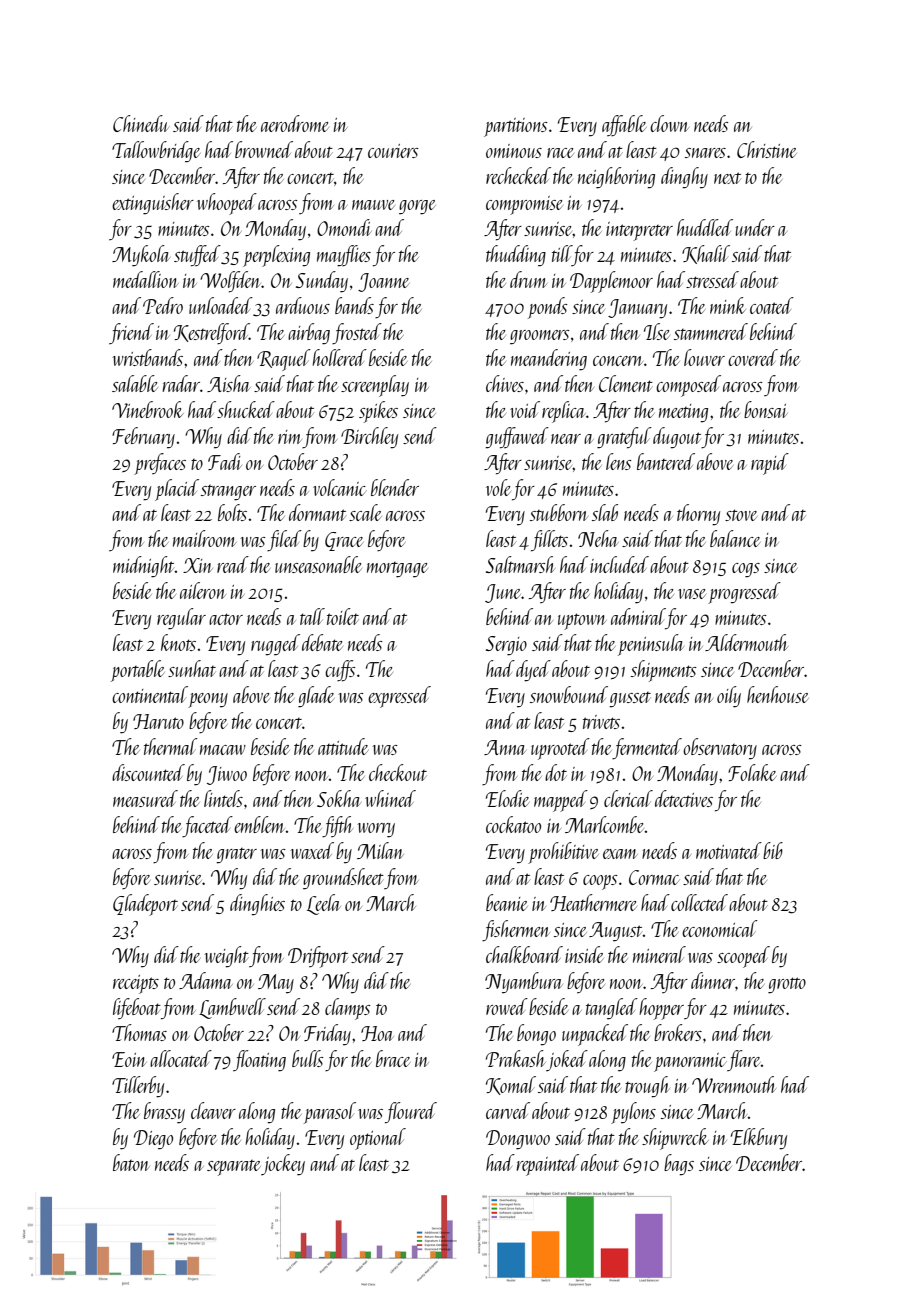 The image size is (924, 1311). What do you see at coordinates (624, 125) in the document?
I see `affable` at bounding box center [624, 125].
